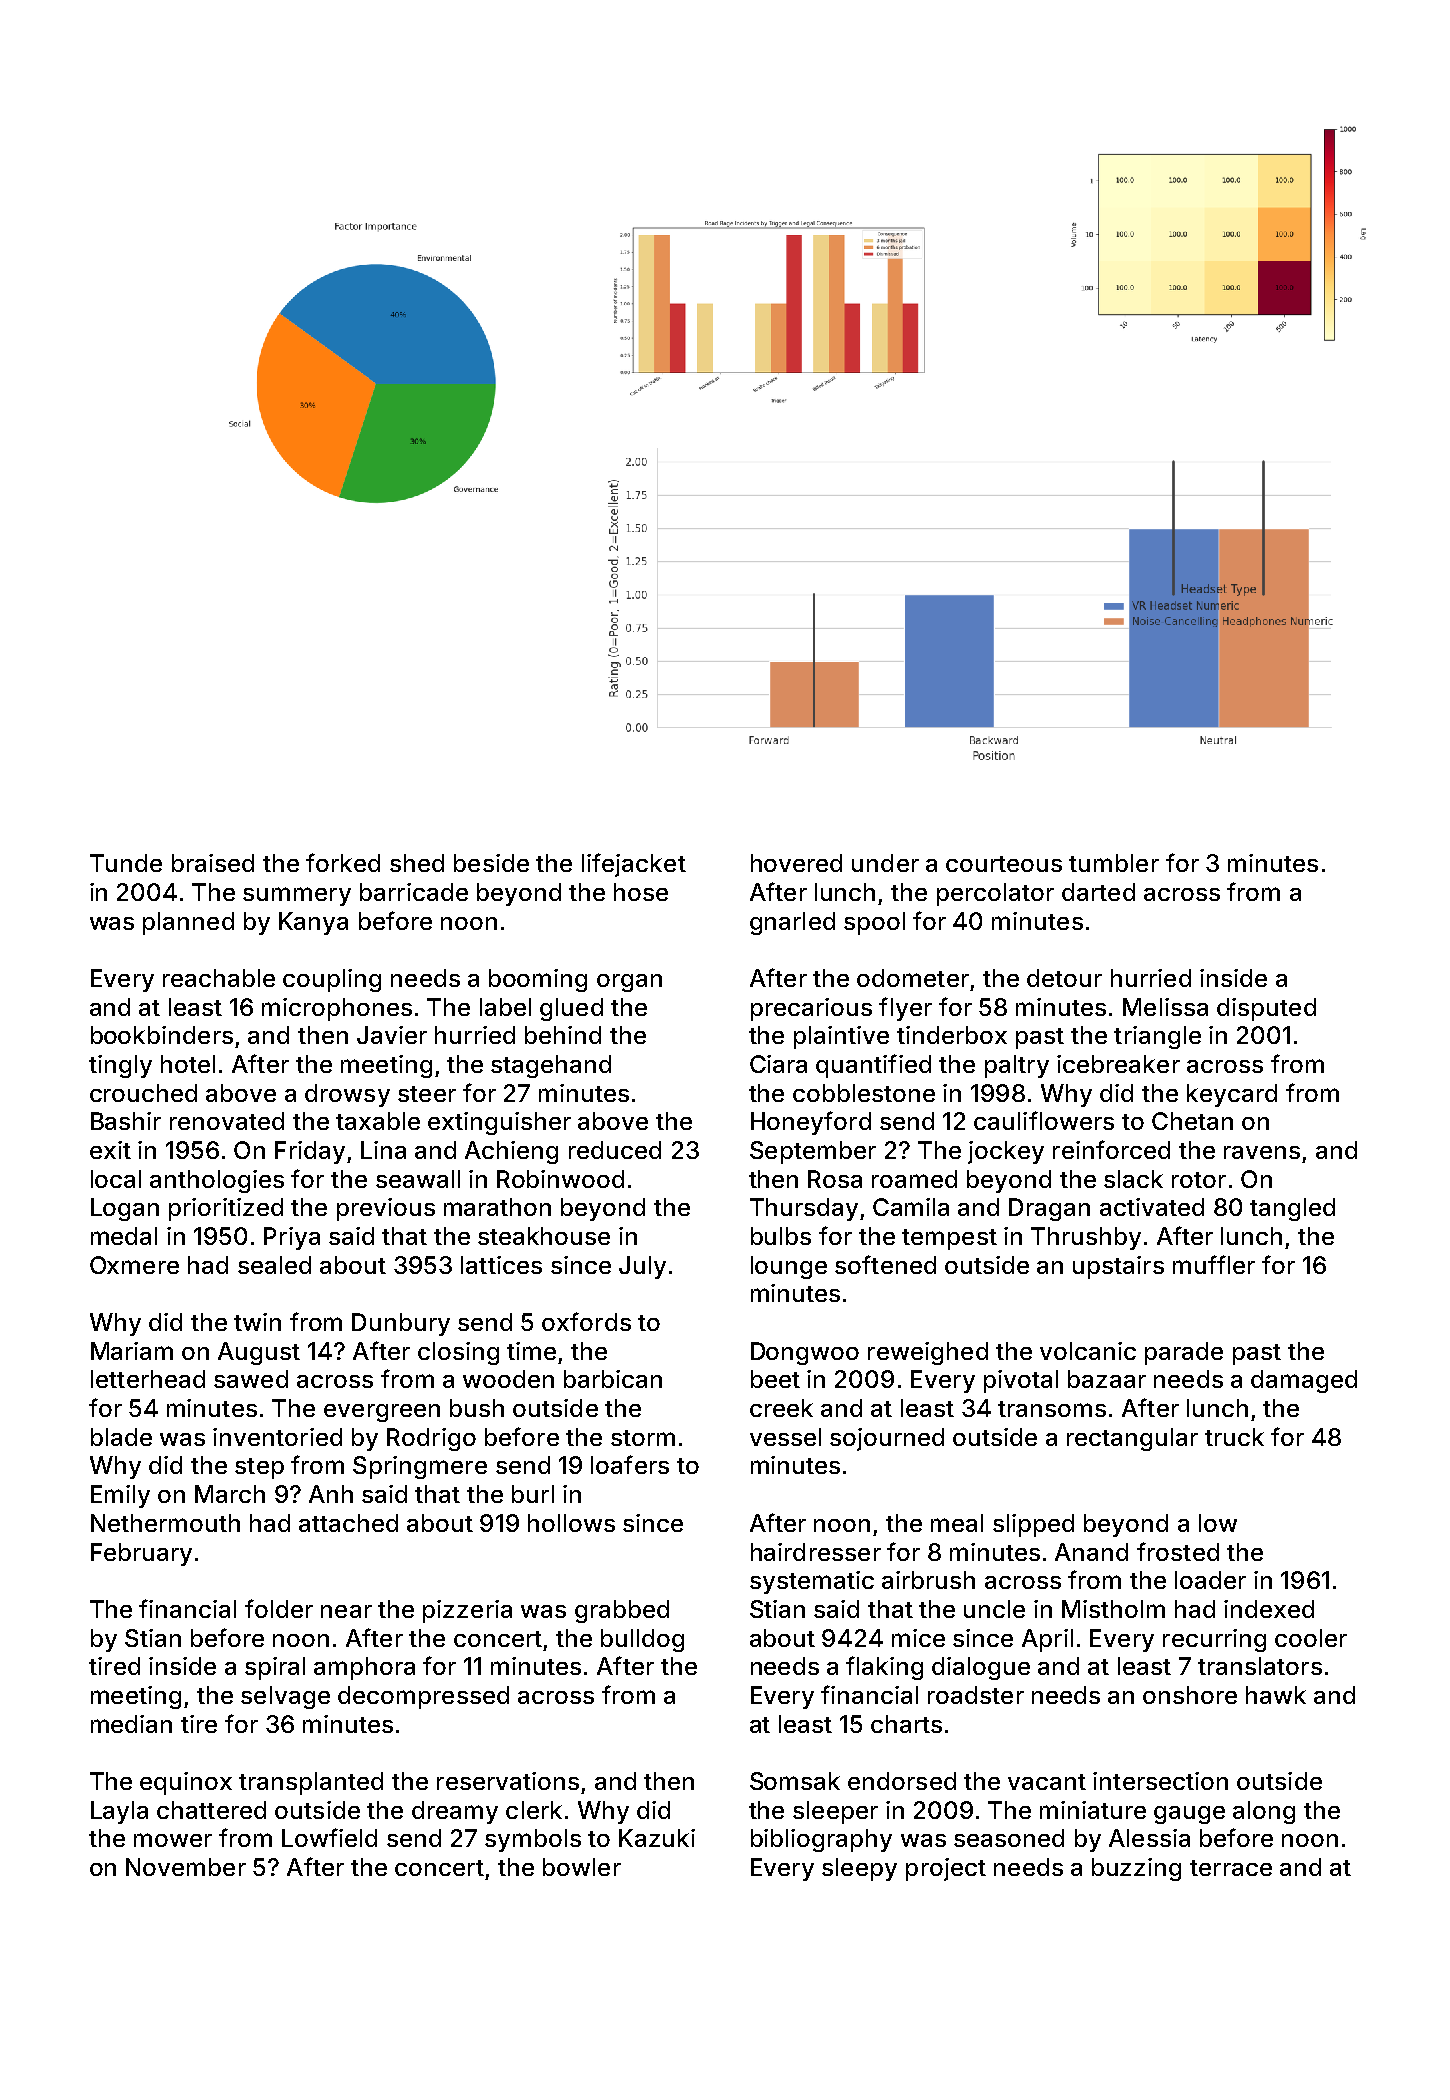 The image size is (1450, 2100). I want to click on microphones, so click(337, 1009).
